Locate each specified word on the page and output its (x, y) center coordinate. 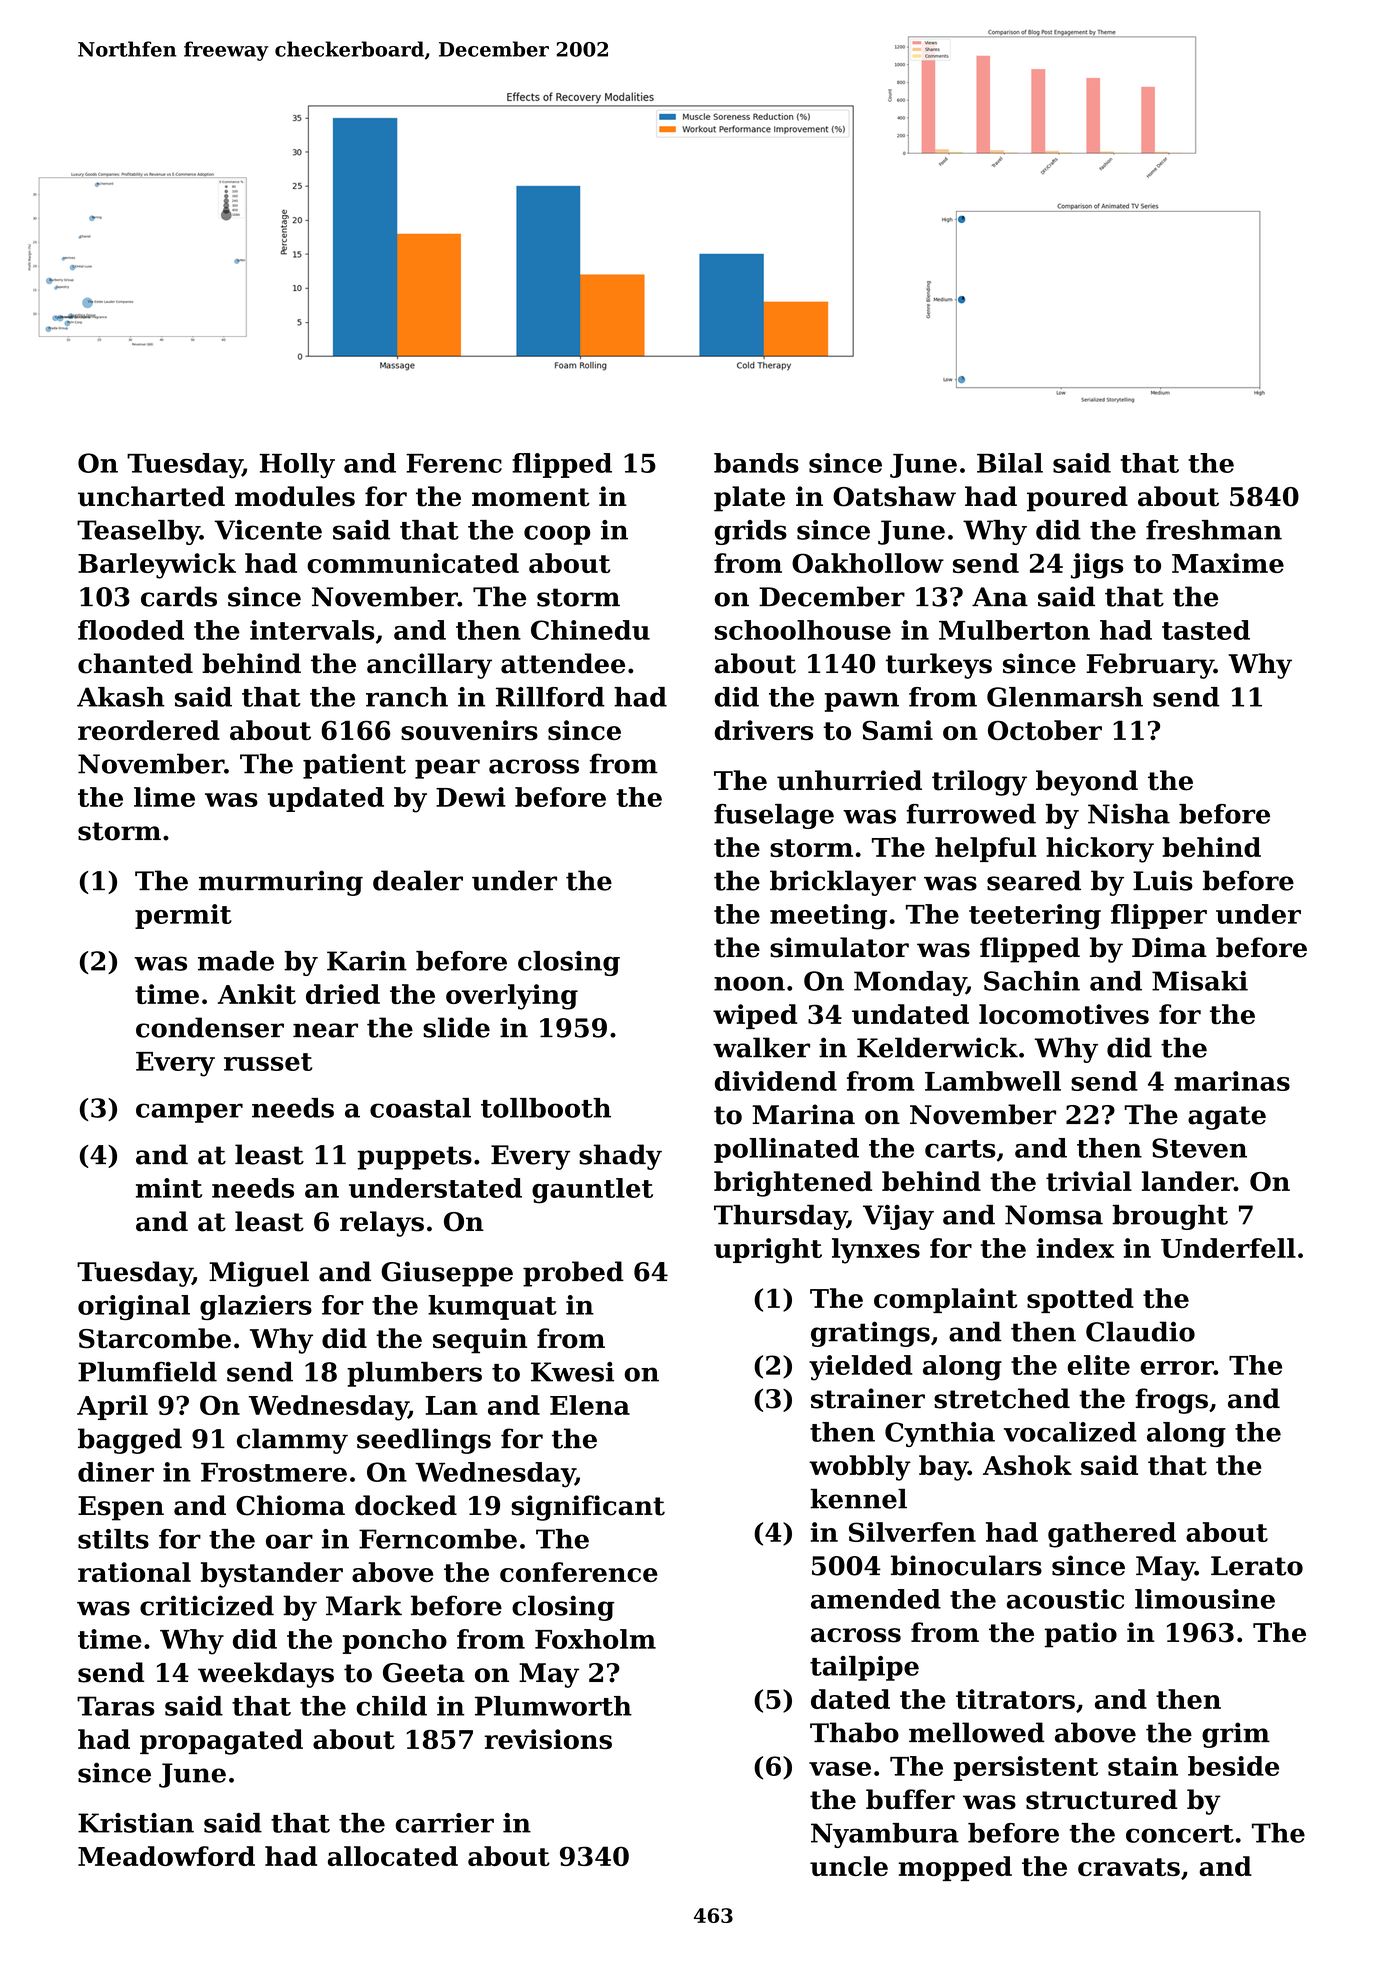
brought (1170, 1217)
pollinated (786, 1150)
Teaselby (138, 532)
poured (1077, 499)
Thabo (854, 1732)
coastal (420, 1108)
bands (756, 463)
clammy (292, 1441)
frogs (1171, 1401)
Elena (590, 1405)
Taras (116, 1706)
